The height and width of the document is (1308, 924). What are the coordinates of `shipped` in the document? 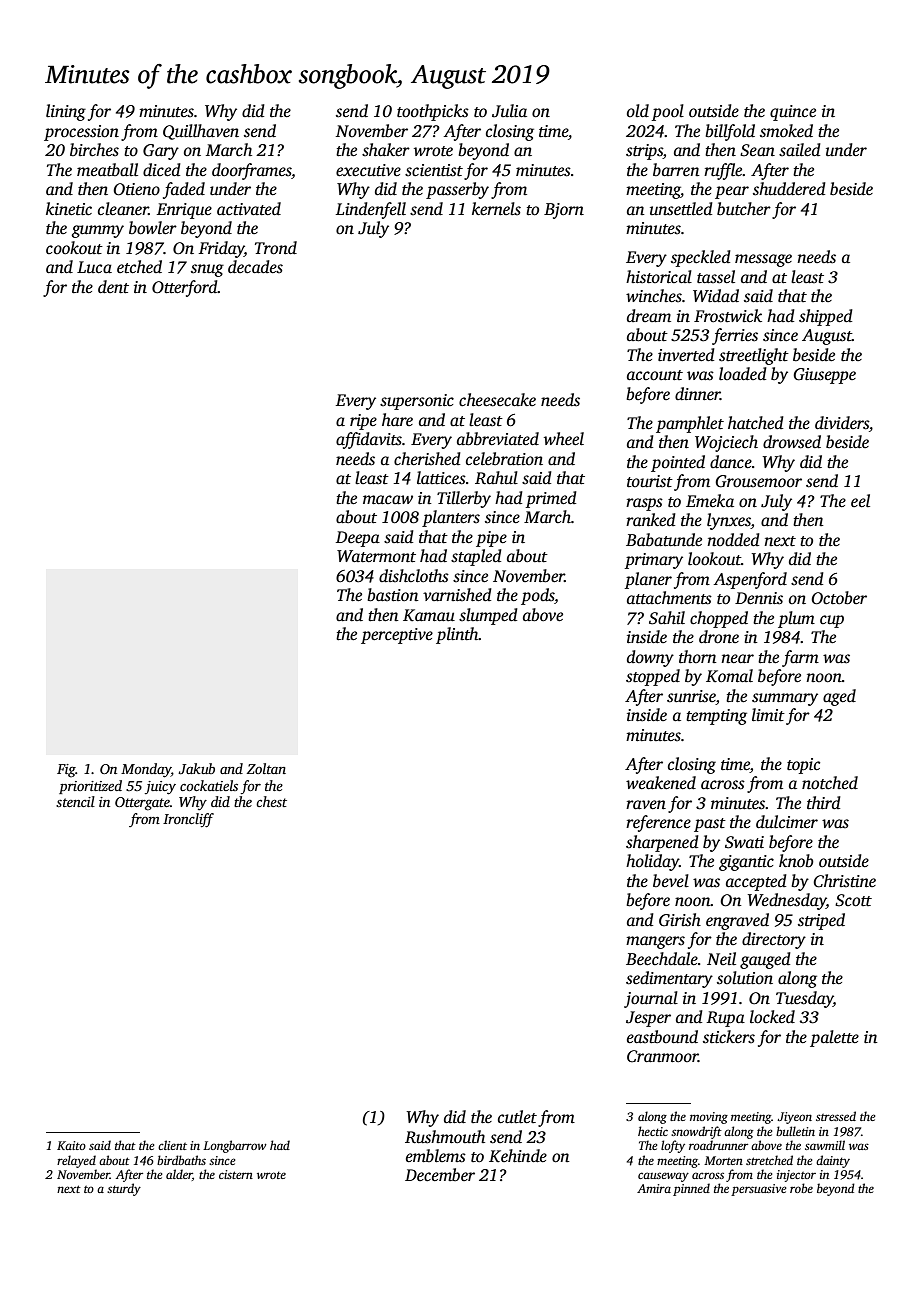 It's located at (826, 317).
